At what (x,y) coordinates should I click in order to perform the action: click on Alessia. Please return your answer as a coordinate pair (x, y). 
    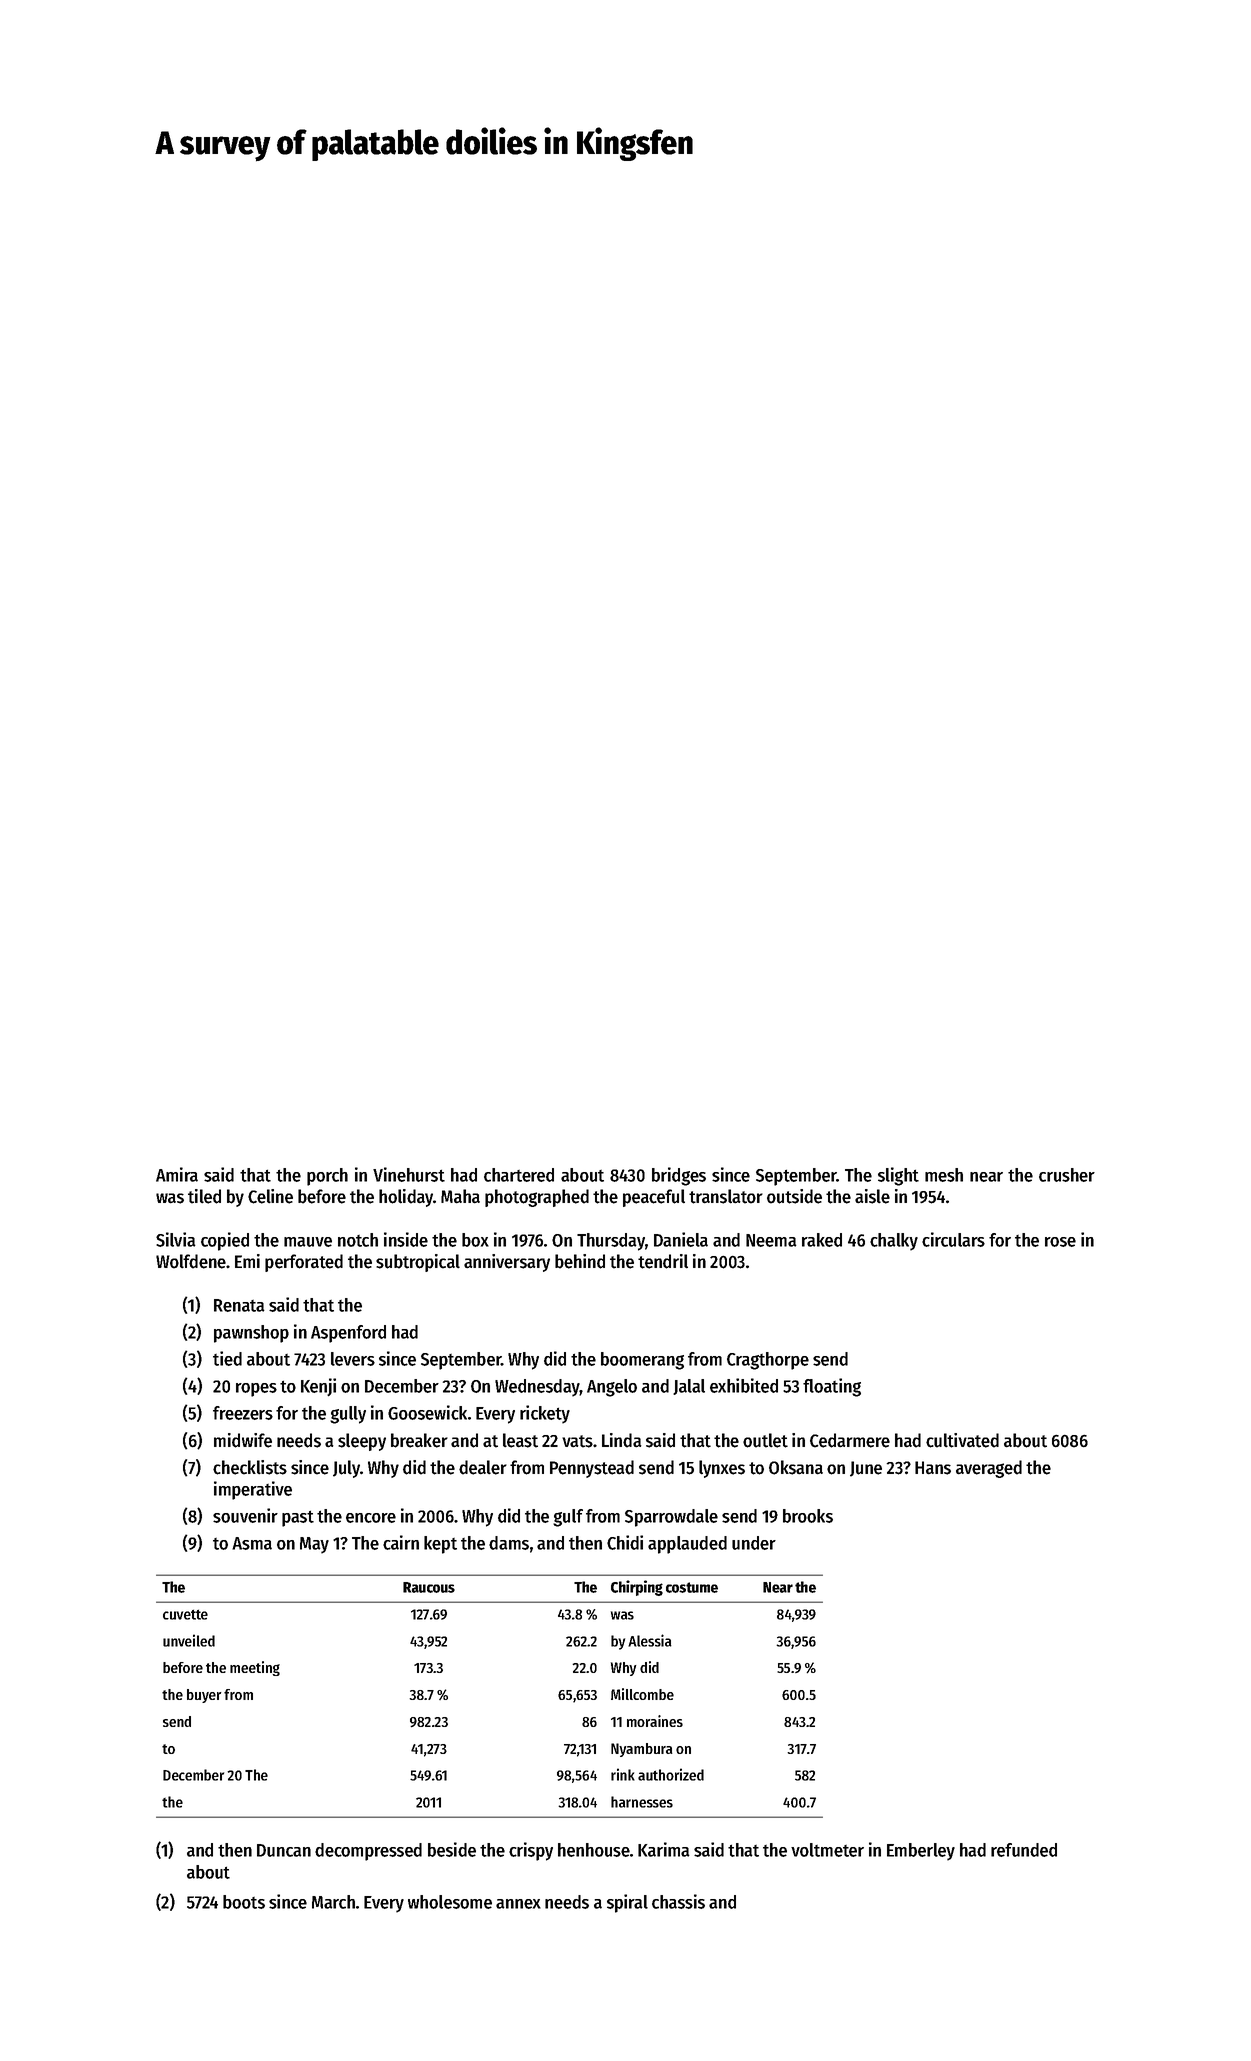
    Looking at the image, I should click on (650, 1640).
